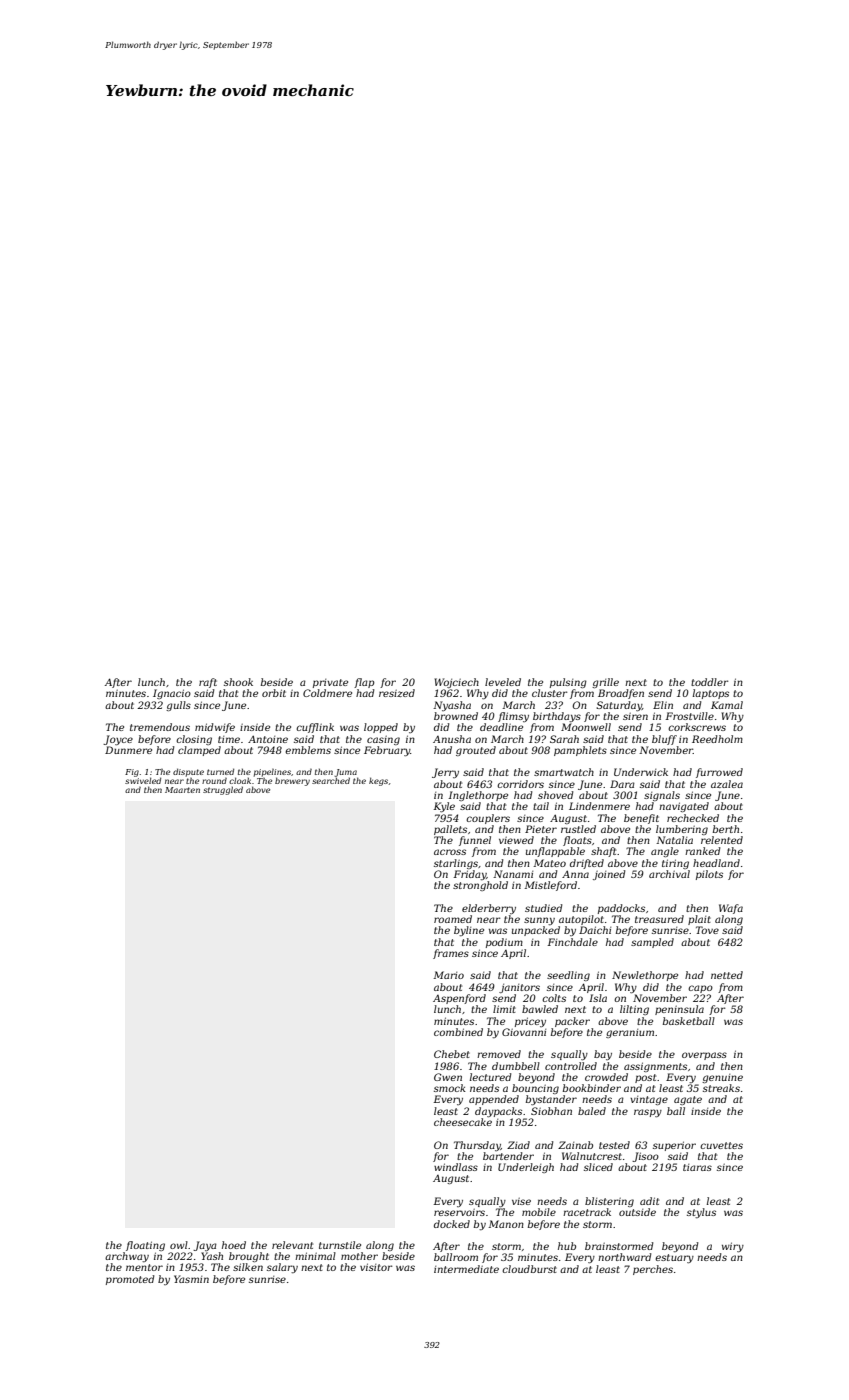  I want to click on angle, so click(665, 852).
